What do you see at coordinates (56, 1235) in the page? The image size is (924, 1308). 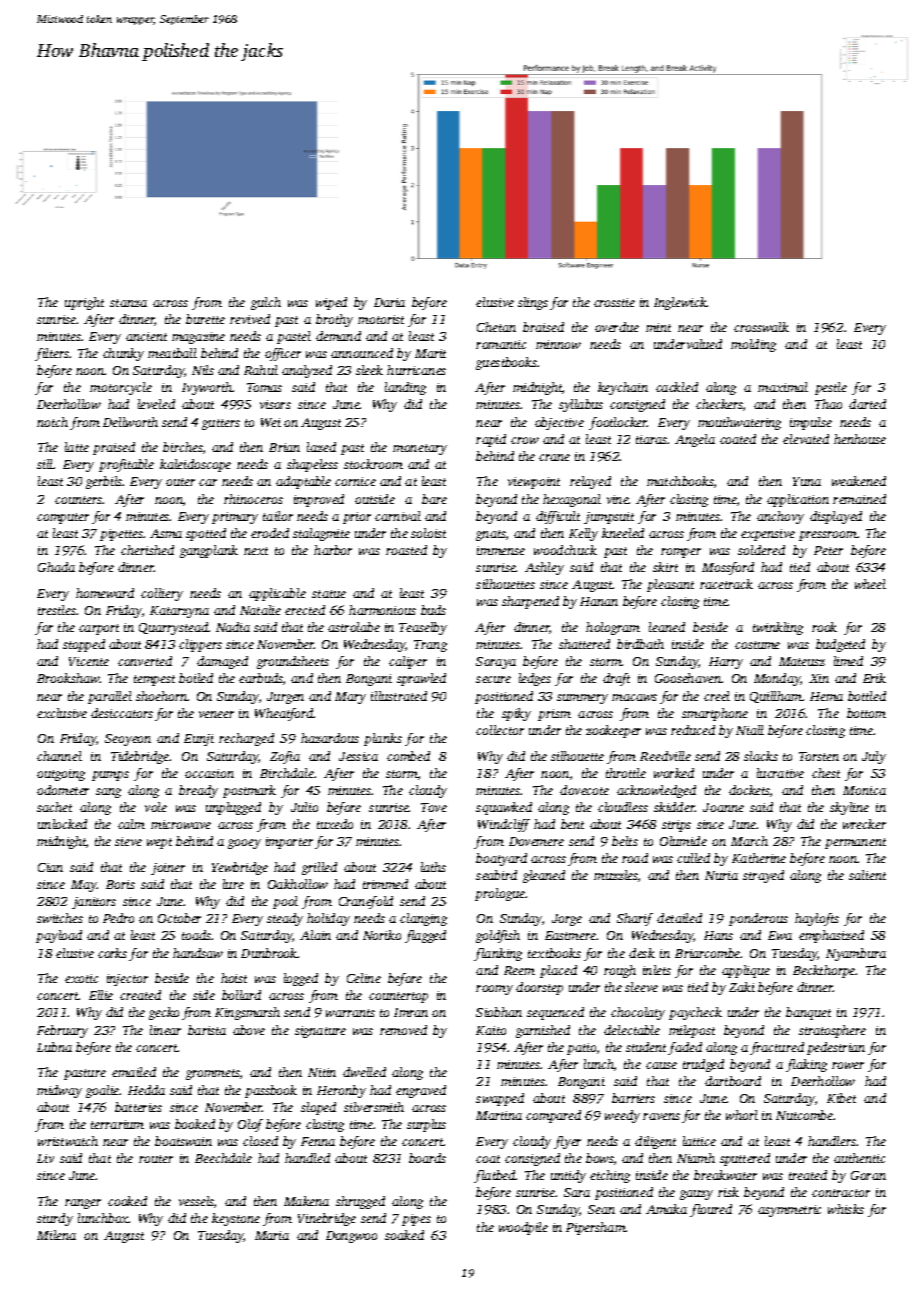 I see `Milena` at bounding box center [56, 1235].
